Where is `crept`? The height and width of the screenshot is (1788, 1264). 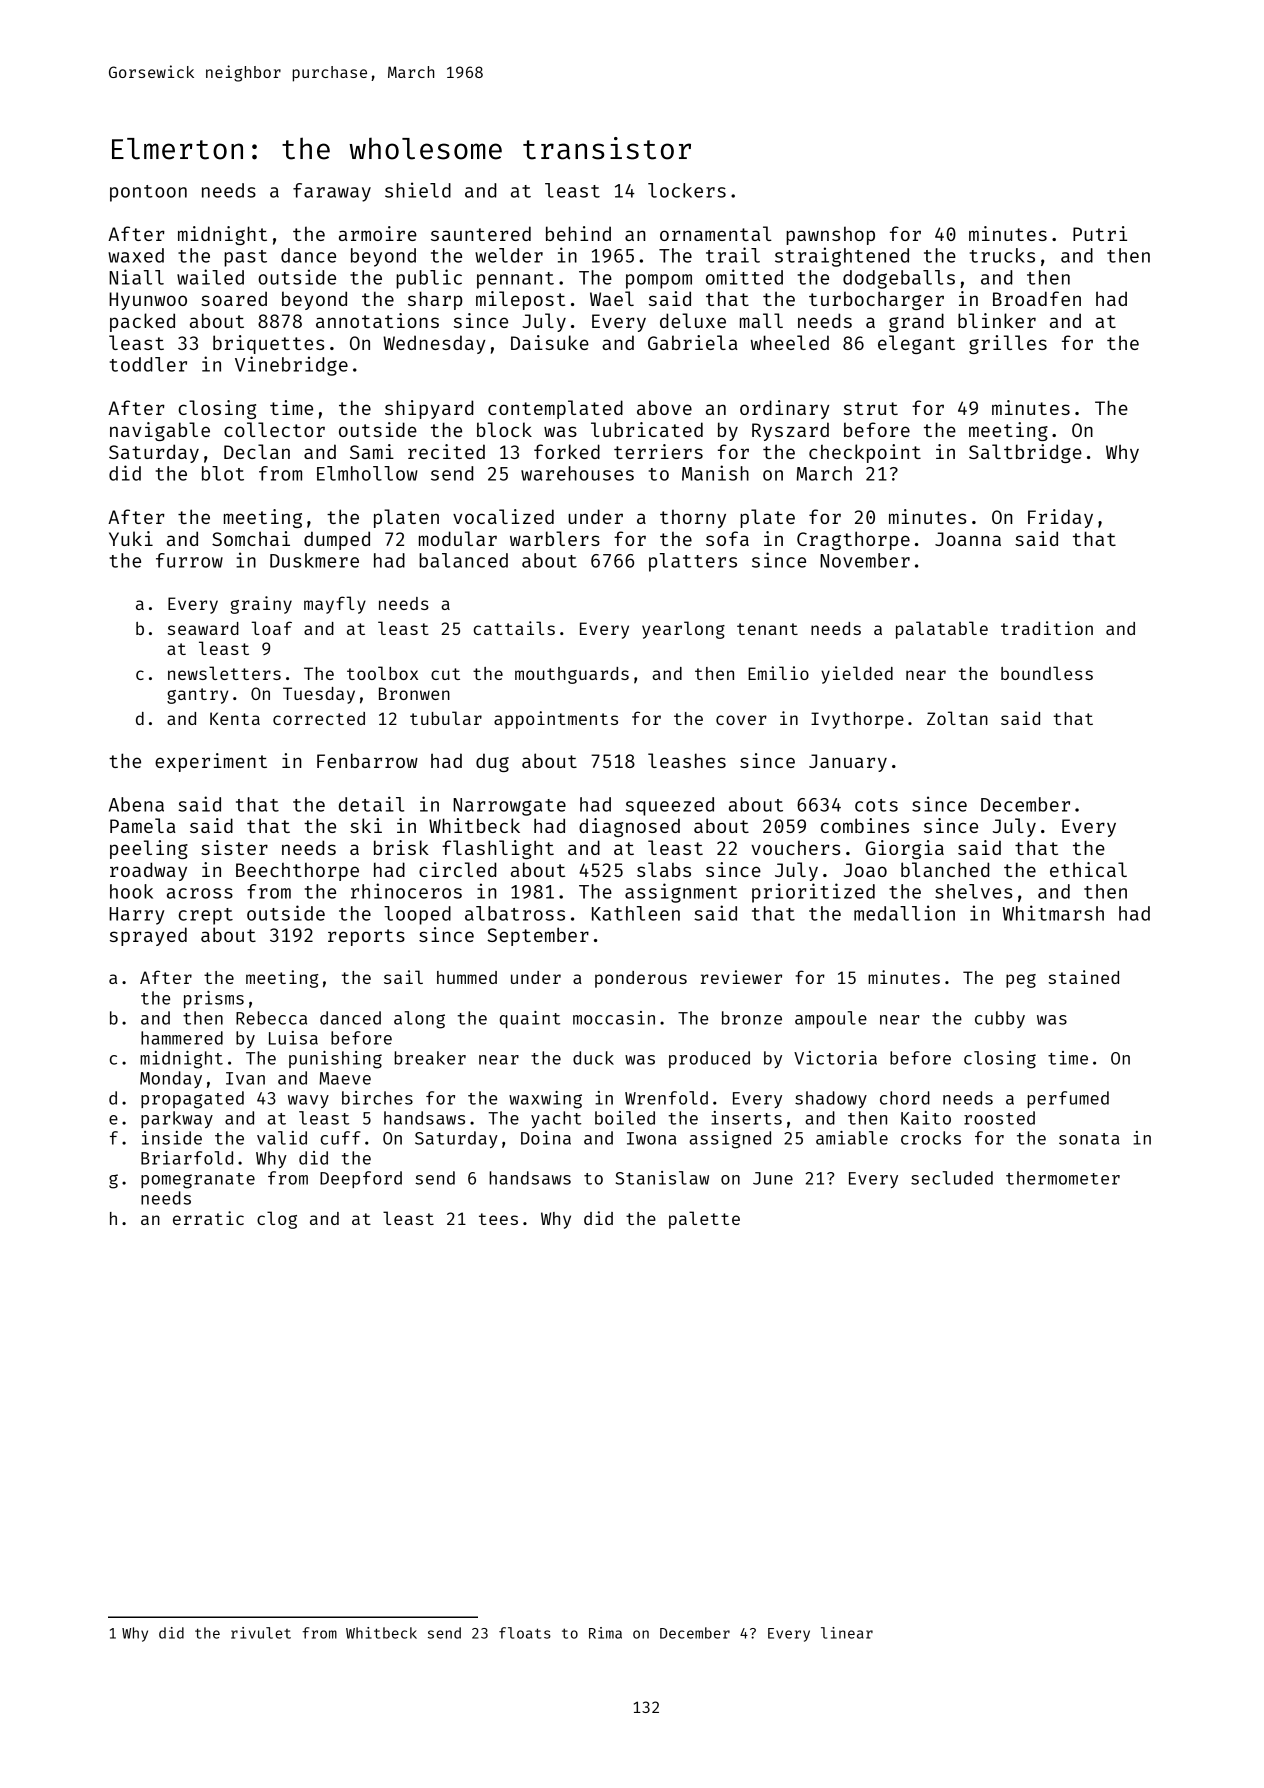 crept is located at coordinates (205, 916).
